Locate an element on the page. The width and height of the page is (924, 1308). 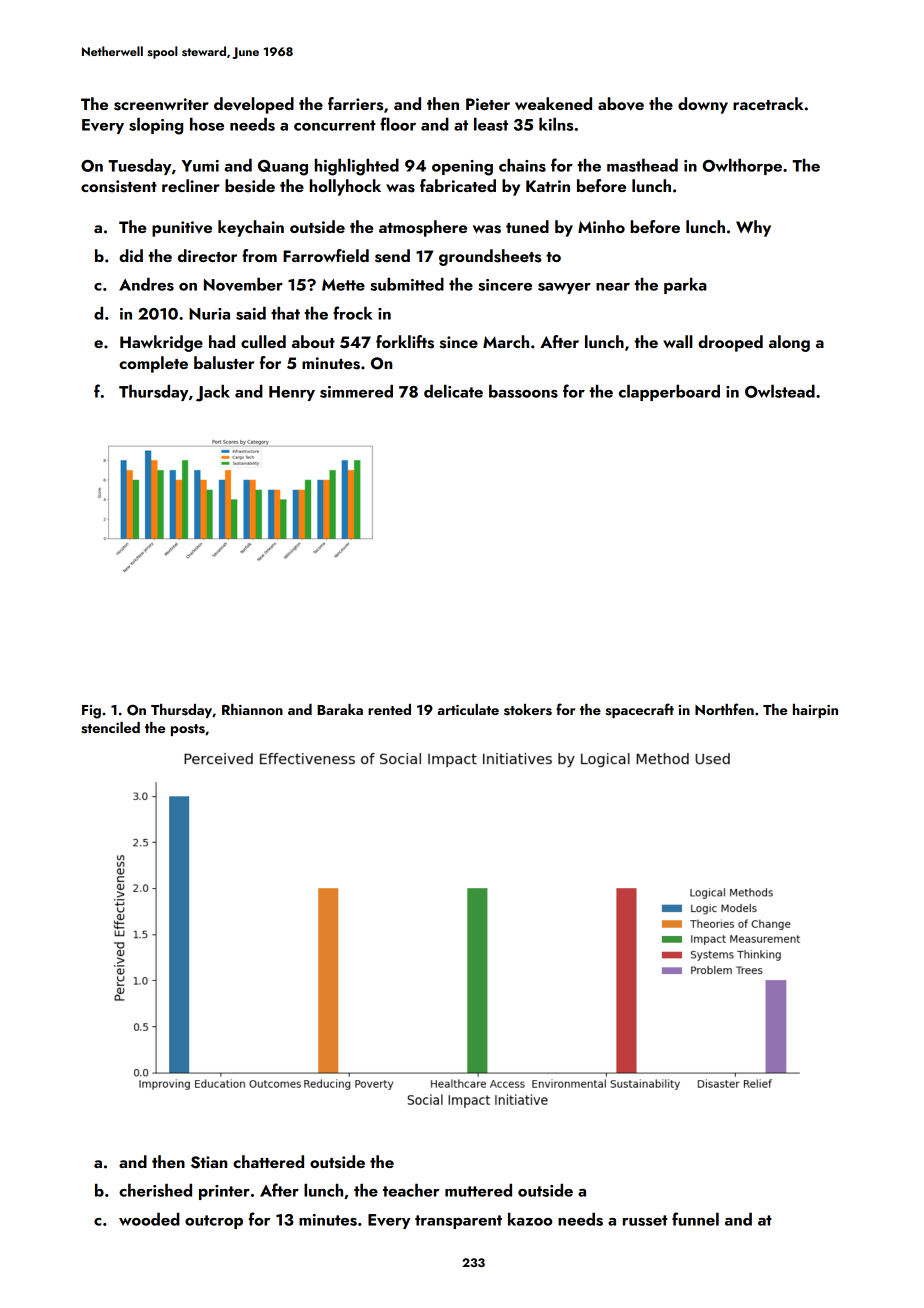
drooped is located at coordinates (730, 343).
